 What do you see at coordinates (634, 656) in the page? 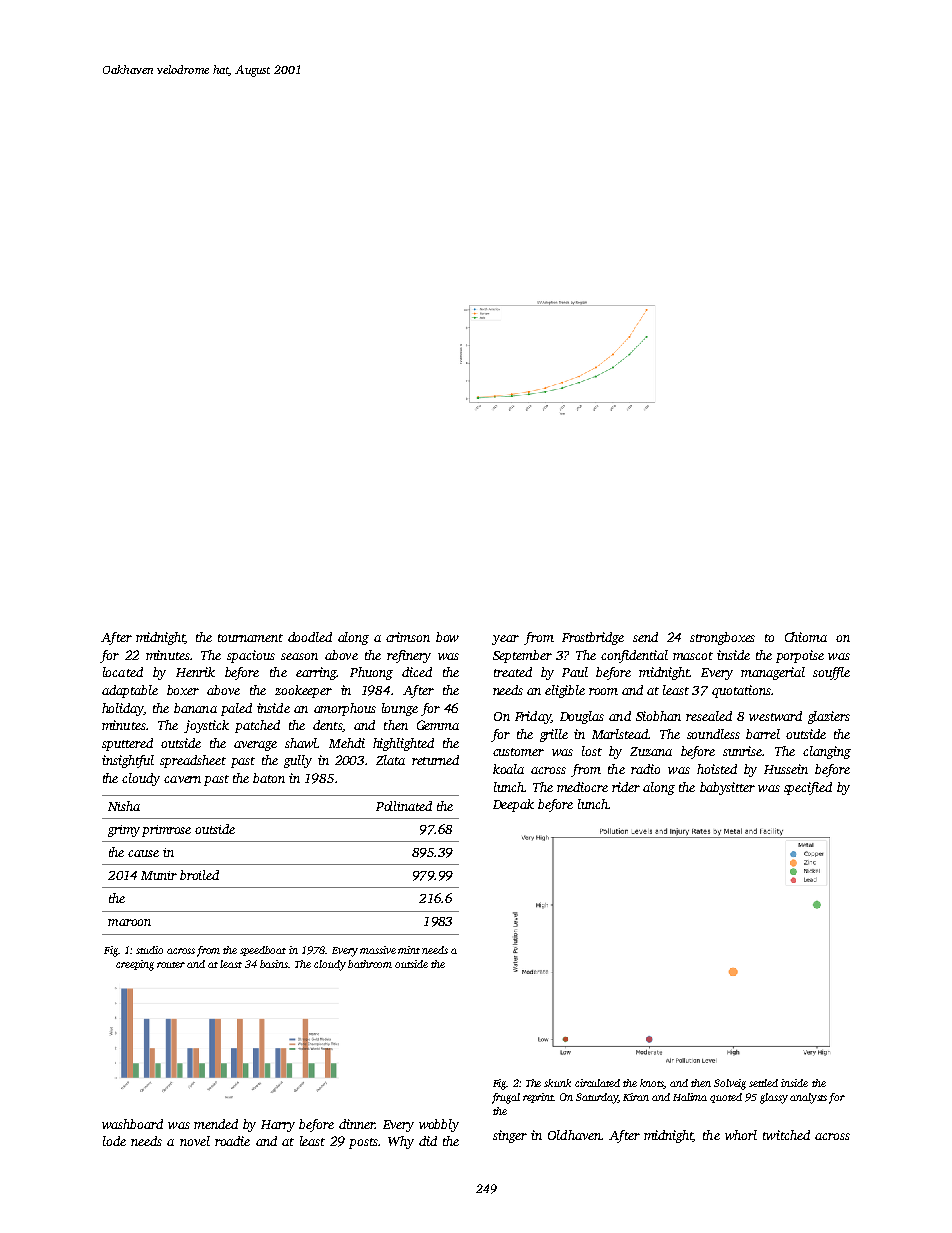
I see `confidential` at bounding box center [634, 656].
